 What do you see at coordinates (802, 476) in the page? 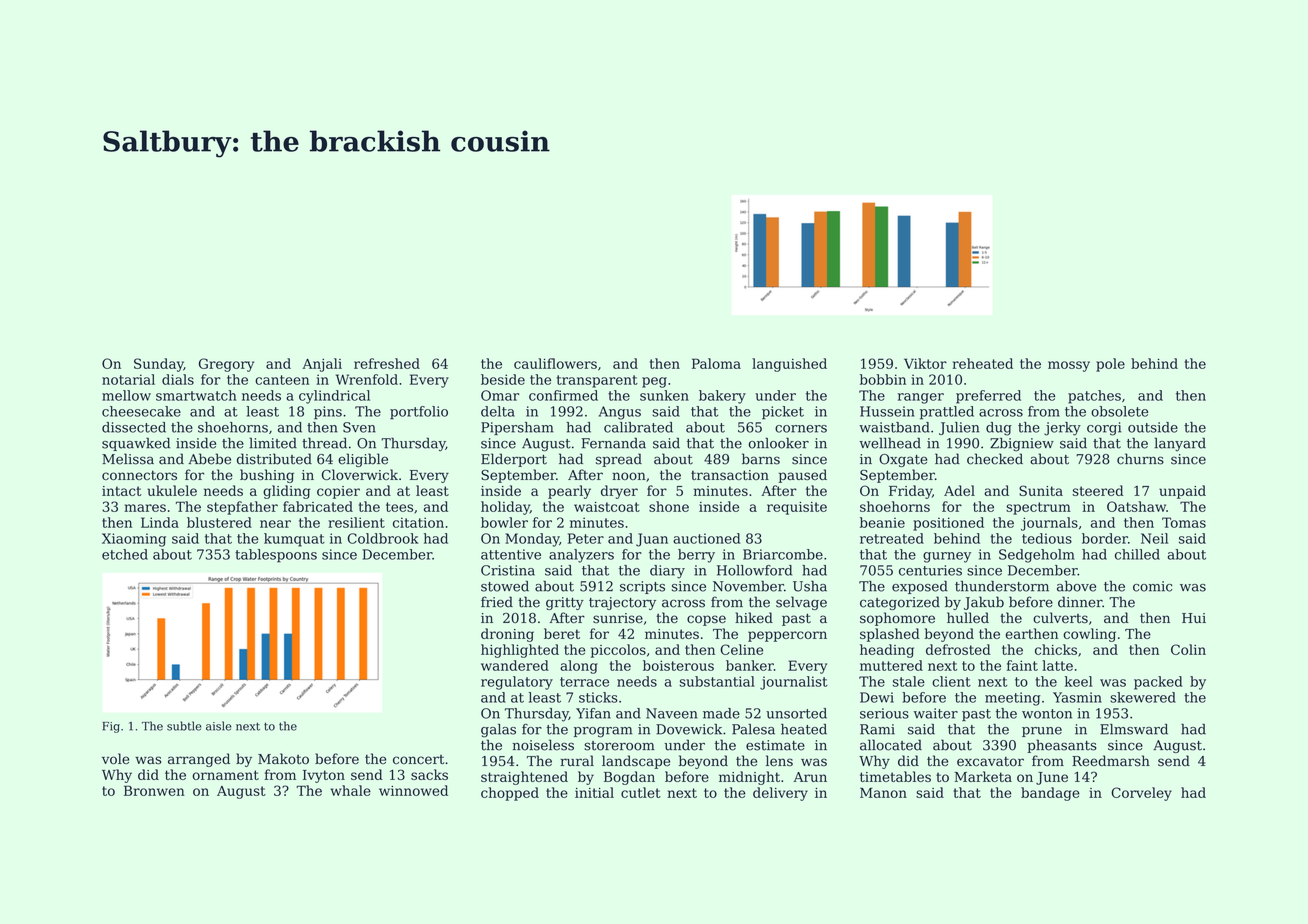
I see `paused` at bounding box center [802, 476].
